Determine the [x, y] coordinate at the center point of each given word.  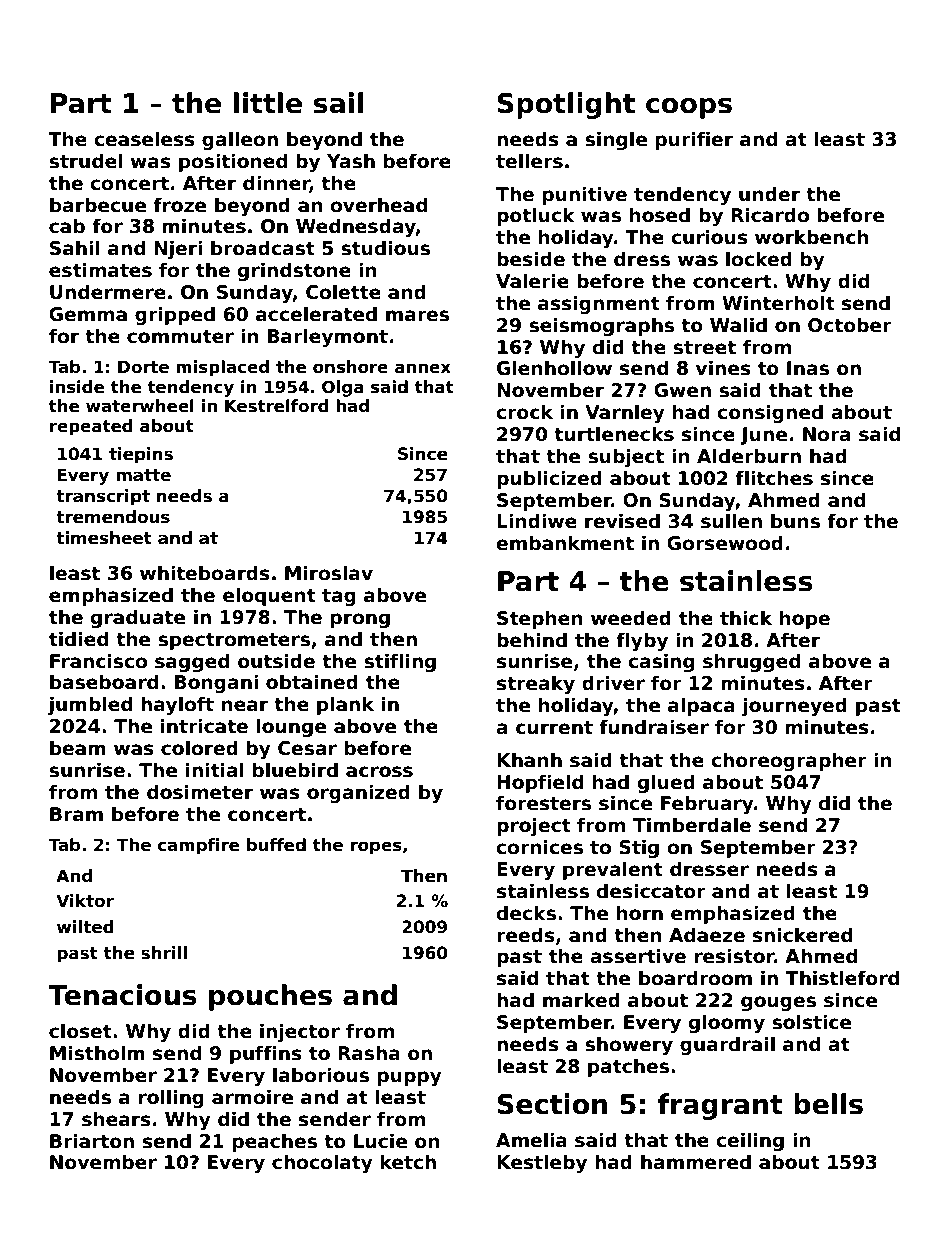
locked [759, 259]
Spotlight [566, 105]
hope [805, 619]
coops [689, 108]
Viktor [85, 901]
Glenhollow [554, 368]
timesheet [104, 538]
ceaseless [144, 139]
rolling [171, 1098]
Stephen [540, 619]
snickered [802, 935]
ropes [376, 848]
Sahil [75, 248]
